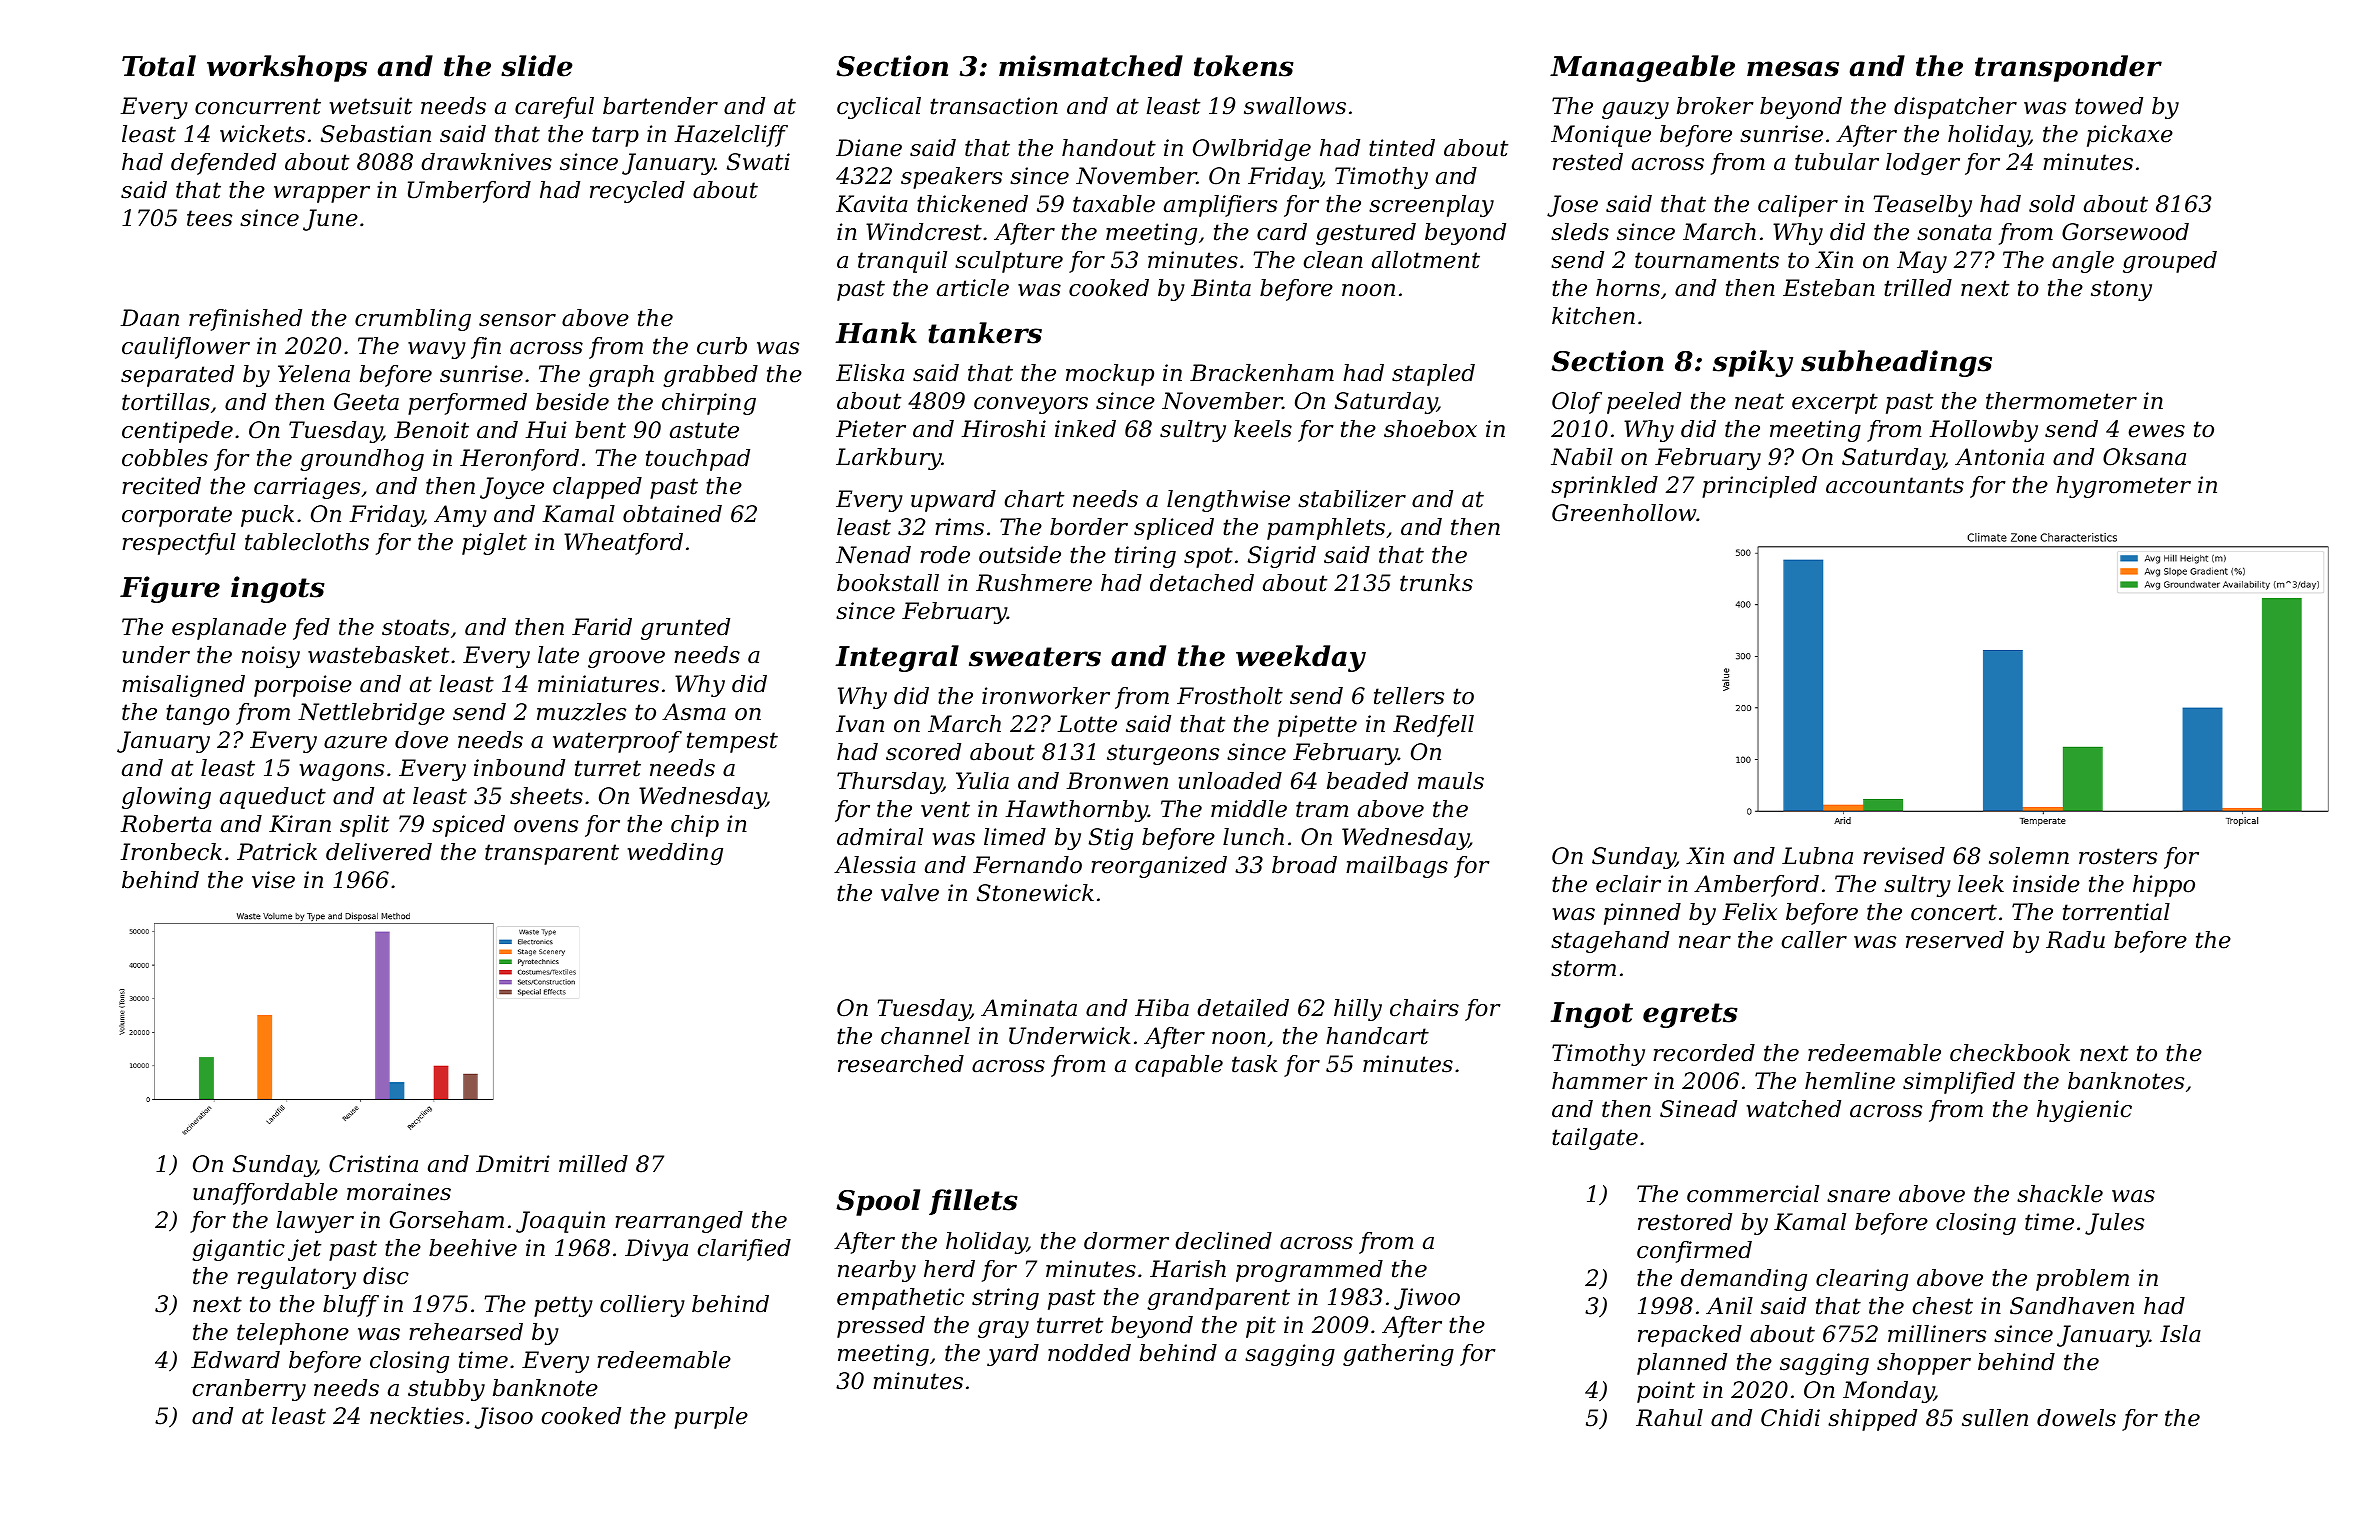 The width and height of the screenshot is (2354, 1523). What do you see at coordinates (293, 1334) in the screenshot?
I see `telephone` at bounding box center [293, 1334].
